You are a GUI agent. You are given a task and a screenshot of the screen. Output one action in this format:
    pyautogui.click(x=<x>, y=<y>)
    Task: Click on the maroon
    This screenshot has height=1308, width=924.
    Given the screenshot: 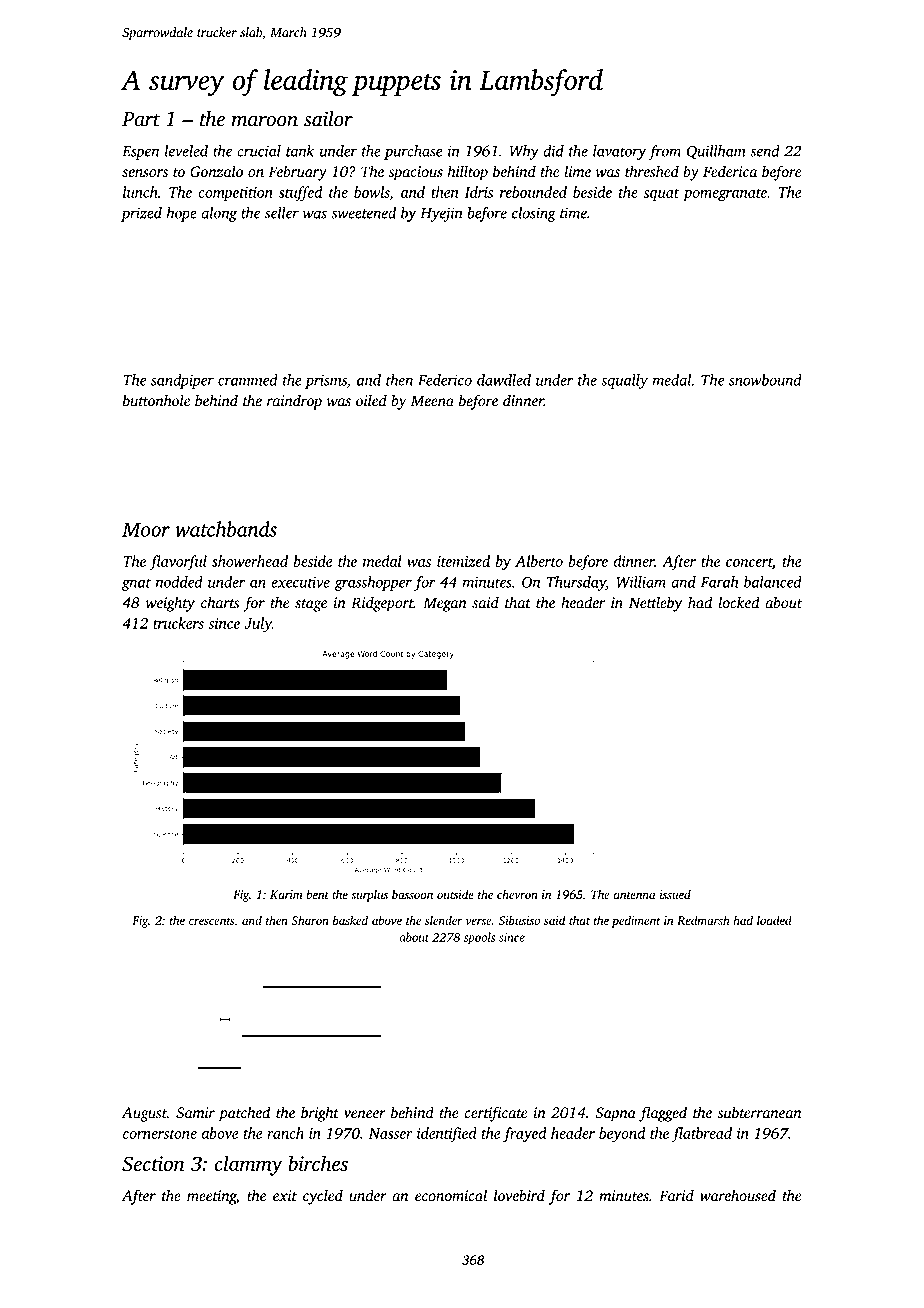 What is the action you would take?
    pyautogui.click(x=265, y=121)
